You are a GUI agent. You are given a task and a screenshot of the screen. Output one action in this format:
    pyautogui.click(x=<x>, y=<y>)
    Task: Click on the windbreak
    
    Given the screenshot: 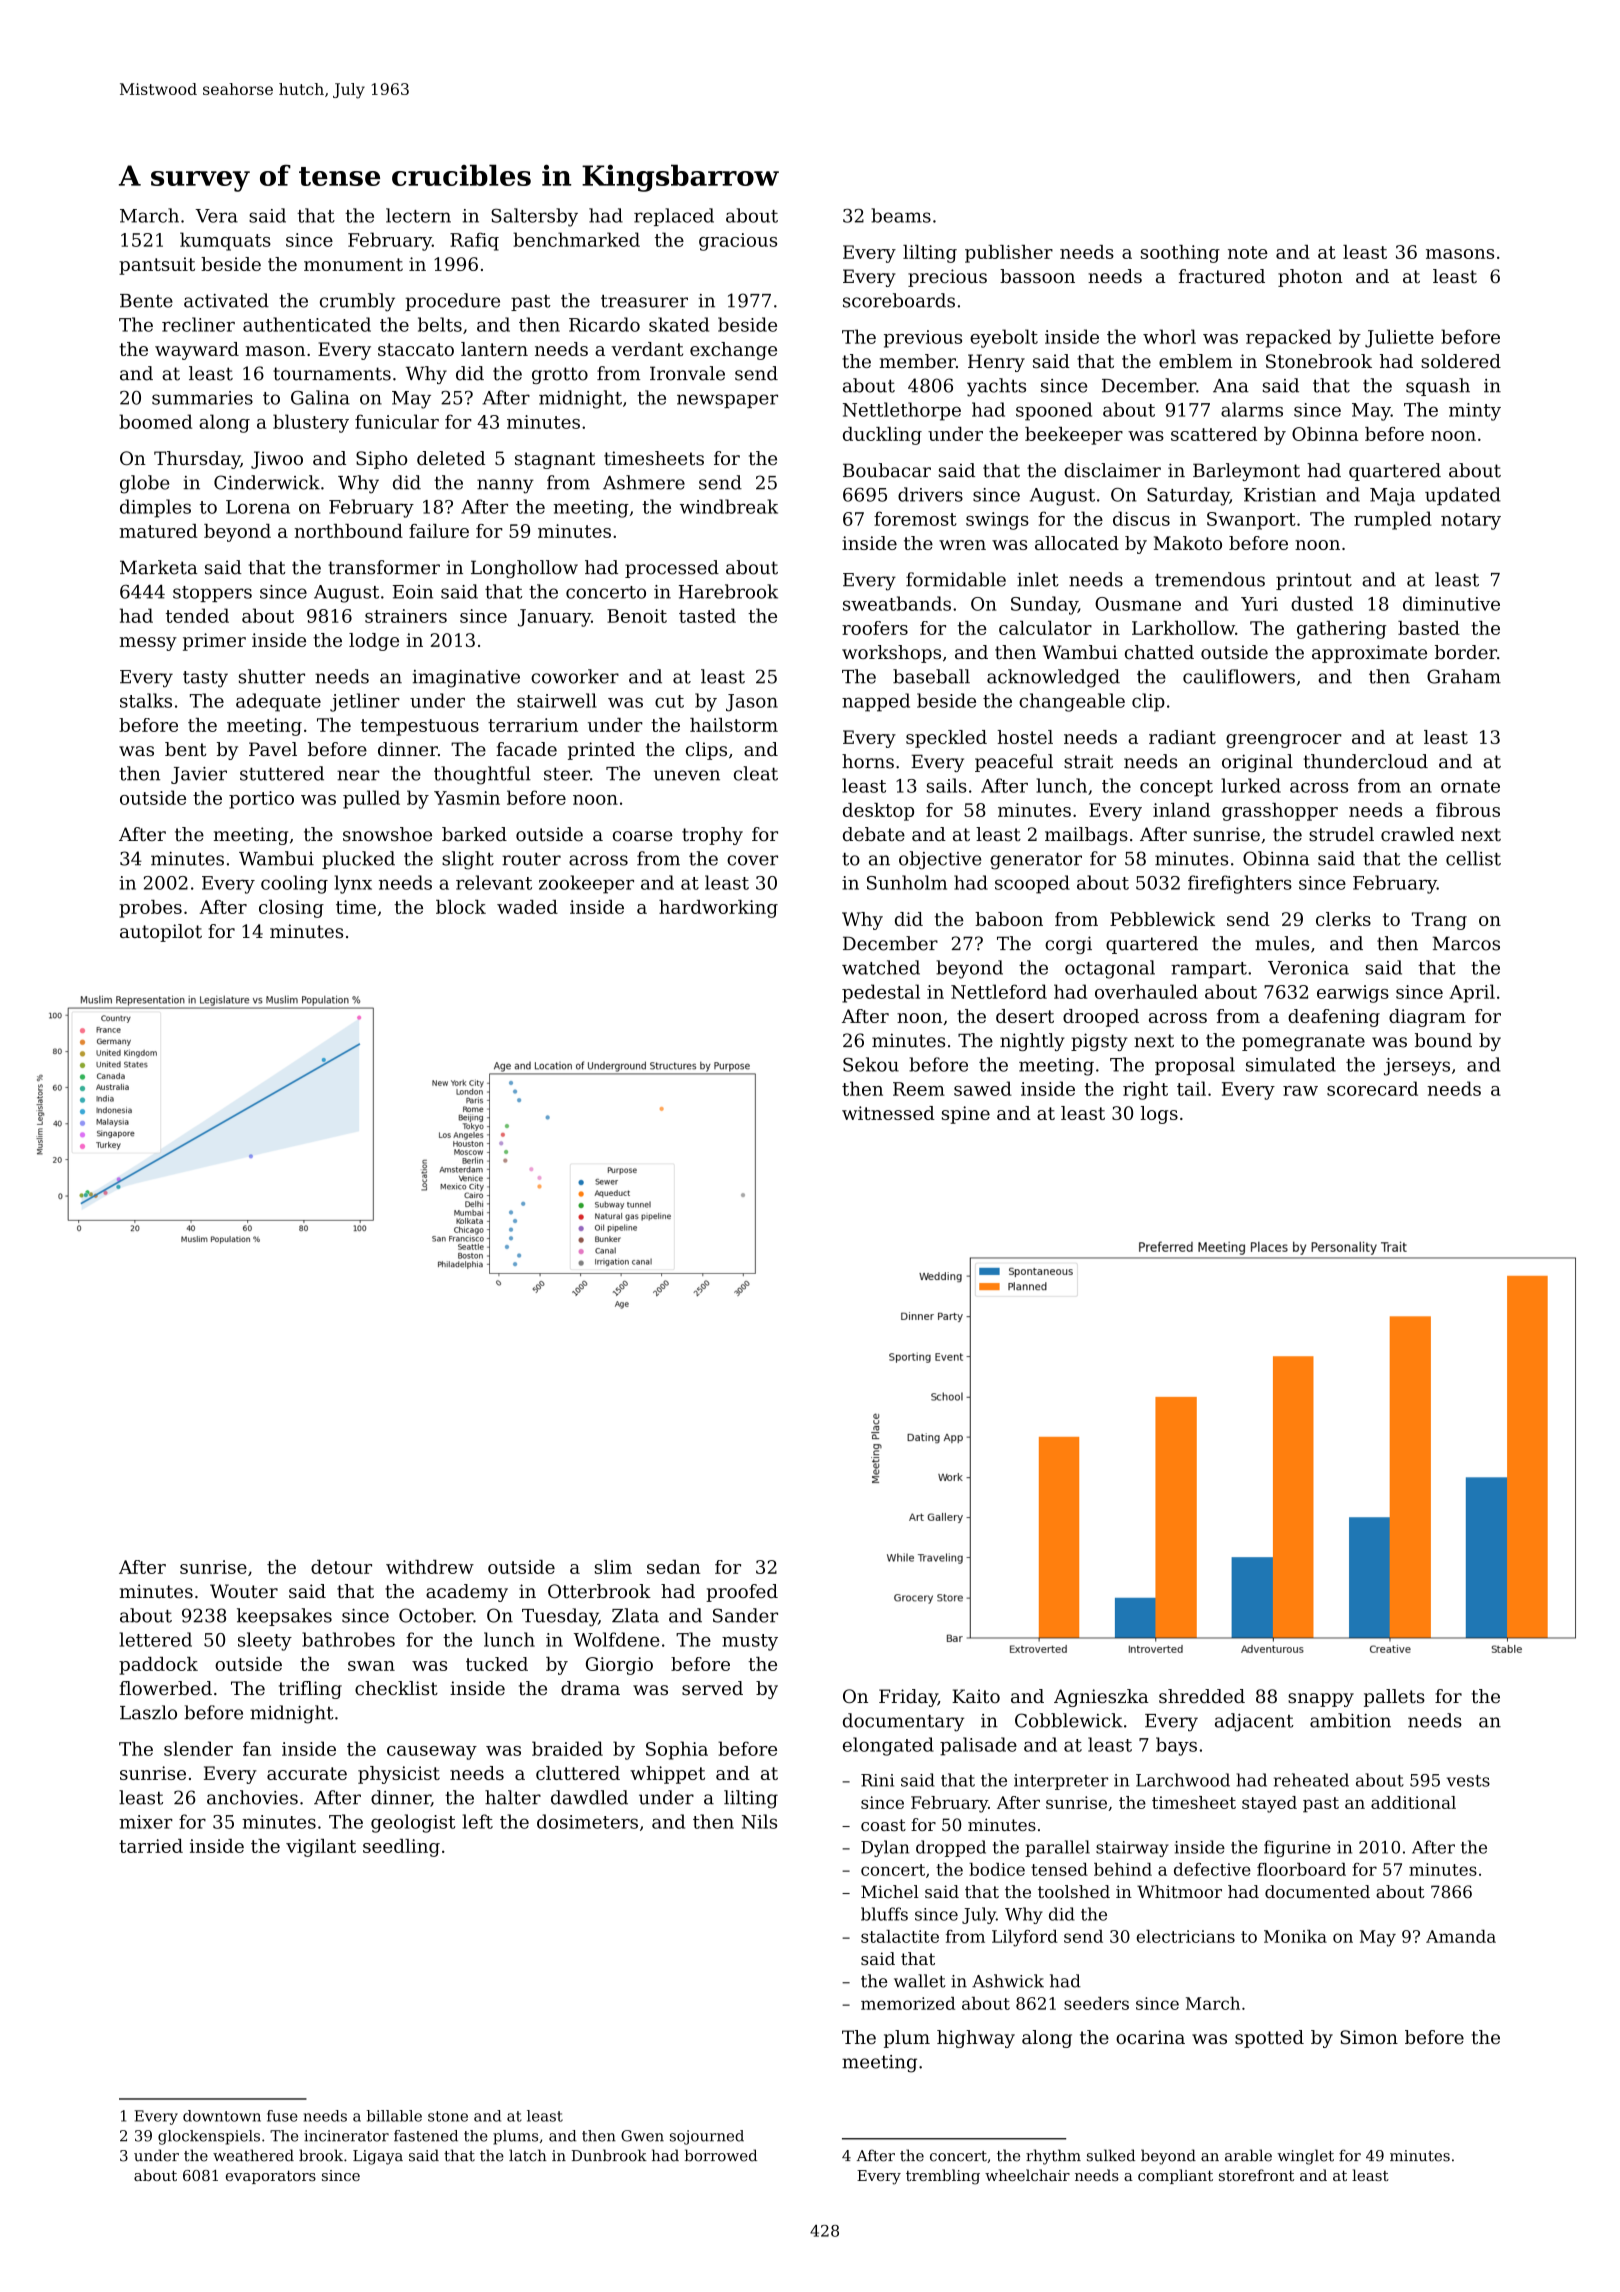 What is the action you would take?
    pyautogui.click(x=729, y=506)
